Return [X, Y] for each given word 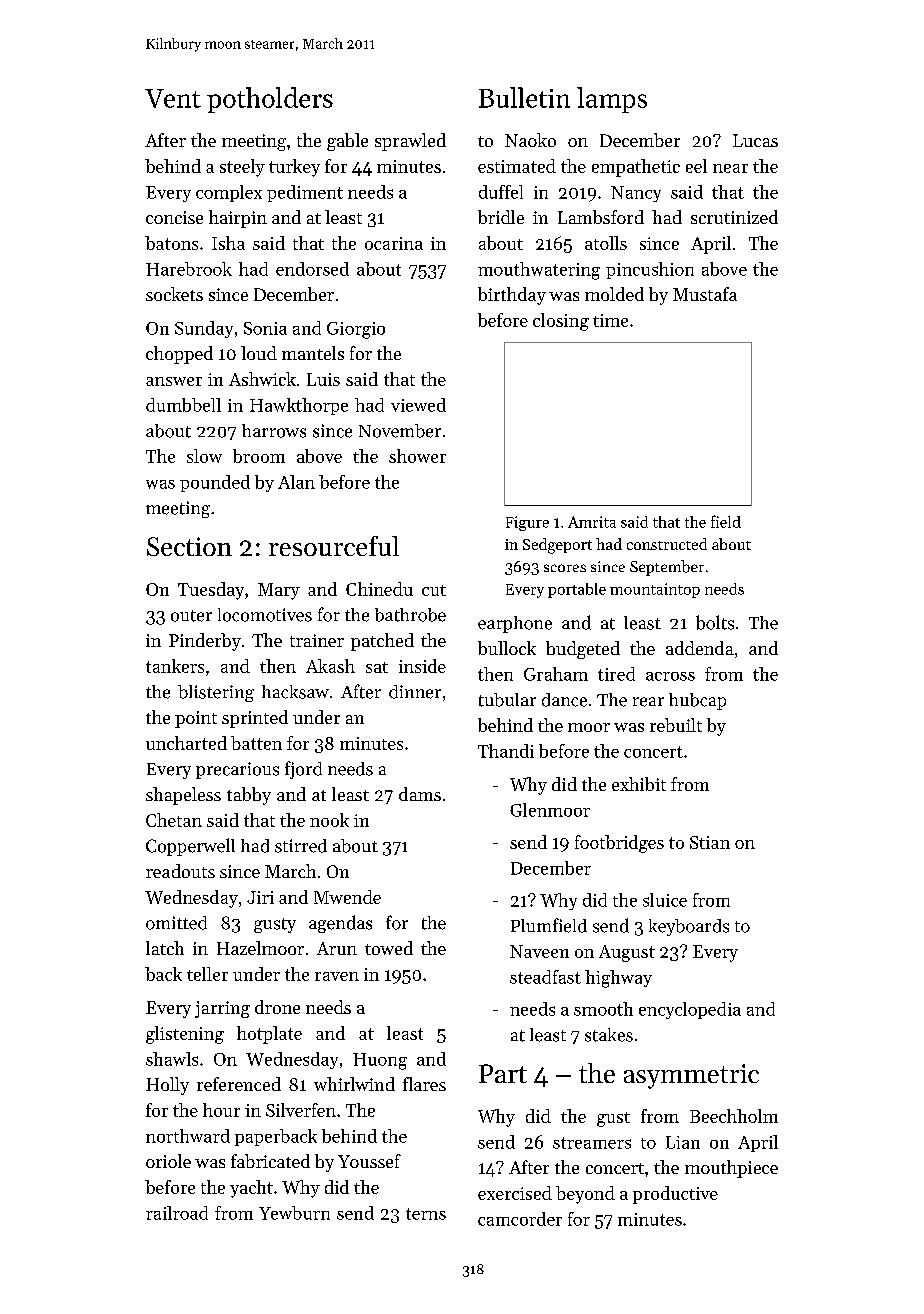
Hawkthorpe [299, 406]
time [610, 320]
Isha [228, 243]
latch [165, 948]
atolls [606, 243]
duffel [501, 192]
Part [503, 1073]
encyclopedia [690, 1010]
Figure [527, 523]
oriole [168, 1161]
